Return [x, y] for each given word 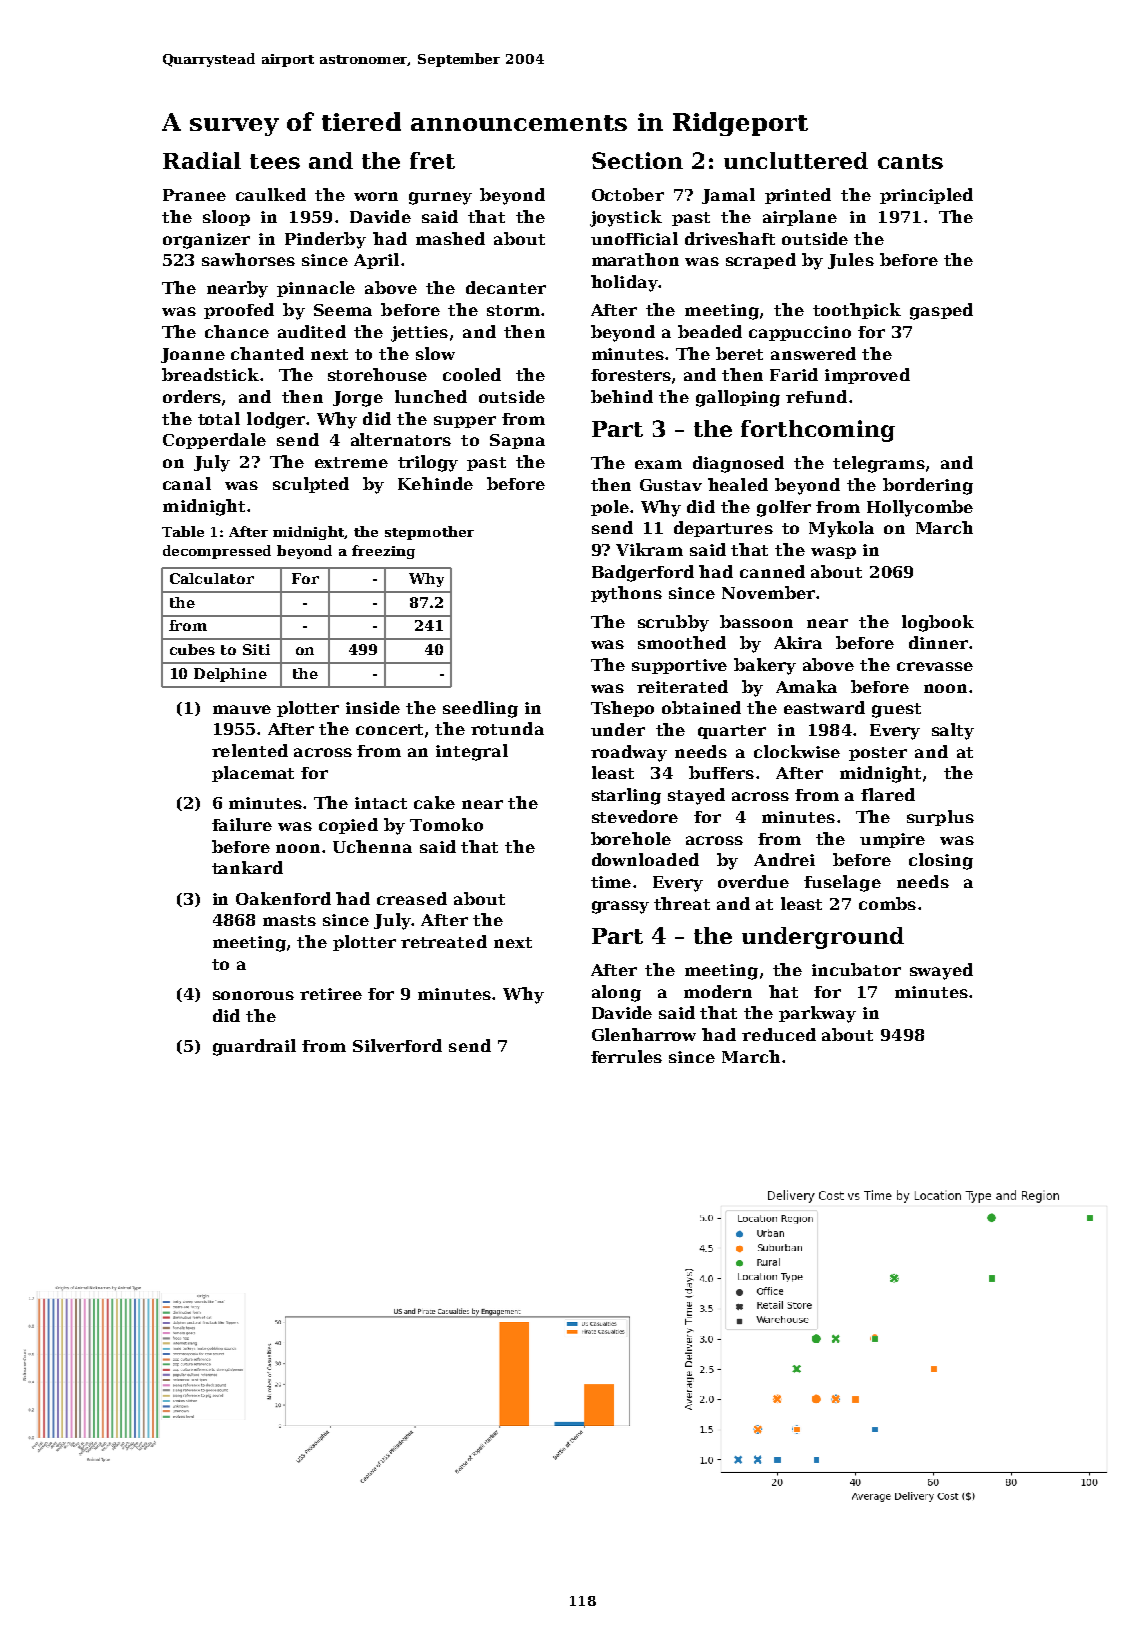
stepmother [429, 533]
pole [610, 508]
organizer [206, 241]
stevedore [635, 816]
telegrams [879, 464]
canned [772, 571]
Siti [256, 649]
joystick [626, 218]
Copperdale [214, 441]
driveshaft [730, 238]
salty [953, 731]
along [616, 993]
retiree [331, 994]
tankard [247, 867]
